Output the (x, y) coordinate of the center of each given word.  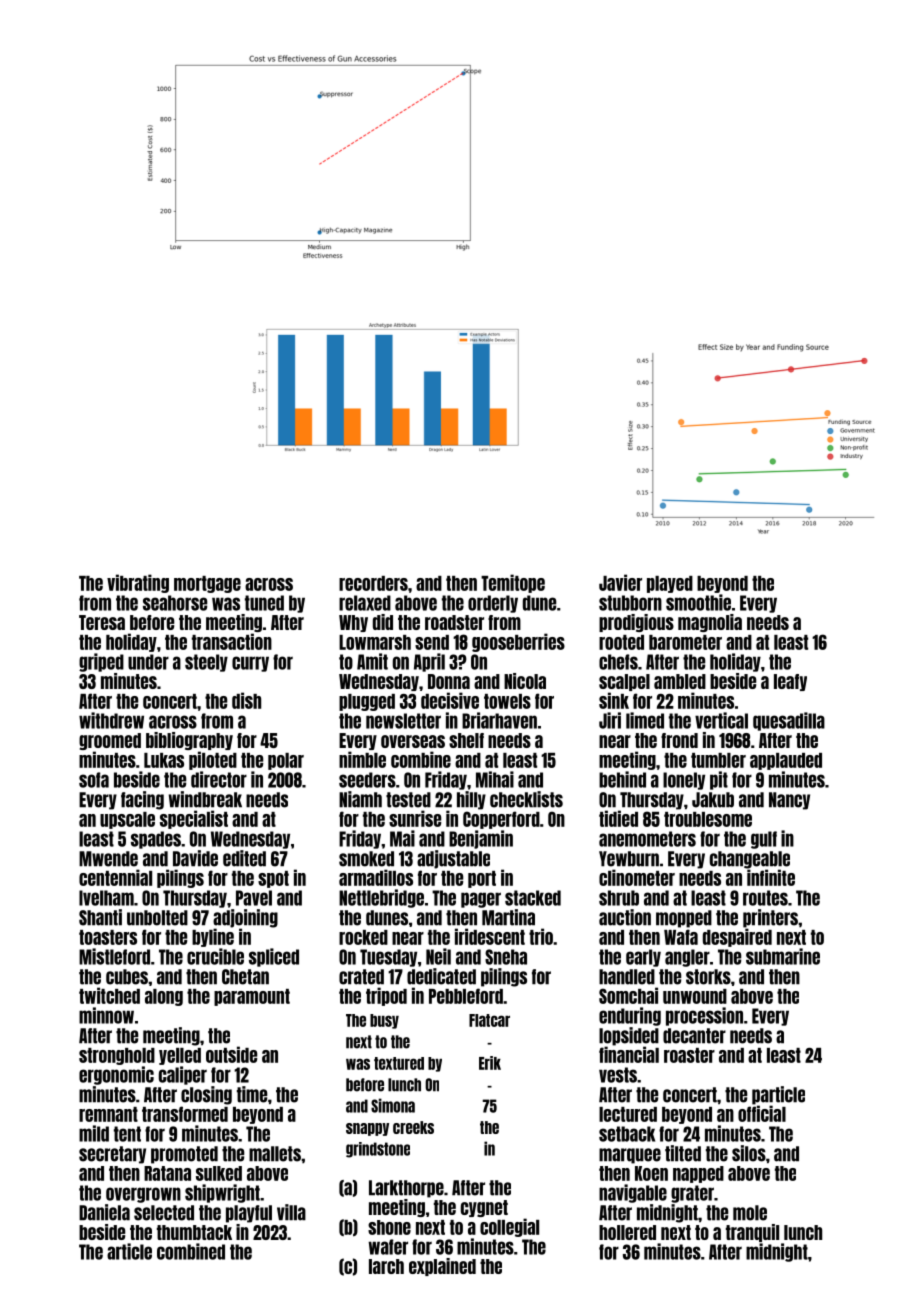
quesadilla (789, 721)
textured (399, 1063)
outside (231, 1054)
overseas (413, 741)
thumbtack (194, 1232)
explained (442, 1267)
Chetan (245, 977)
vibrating (138, 583)
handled (627, 977)
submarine (783, 956)
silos (749, 1153)
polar (286, 761)
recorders (373, 583)
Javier (620, 582)
